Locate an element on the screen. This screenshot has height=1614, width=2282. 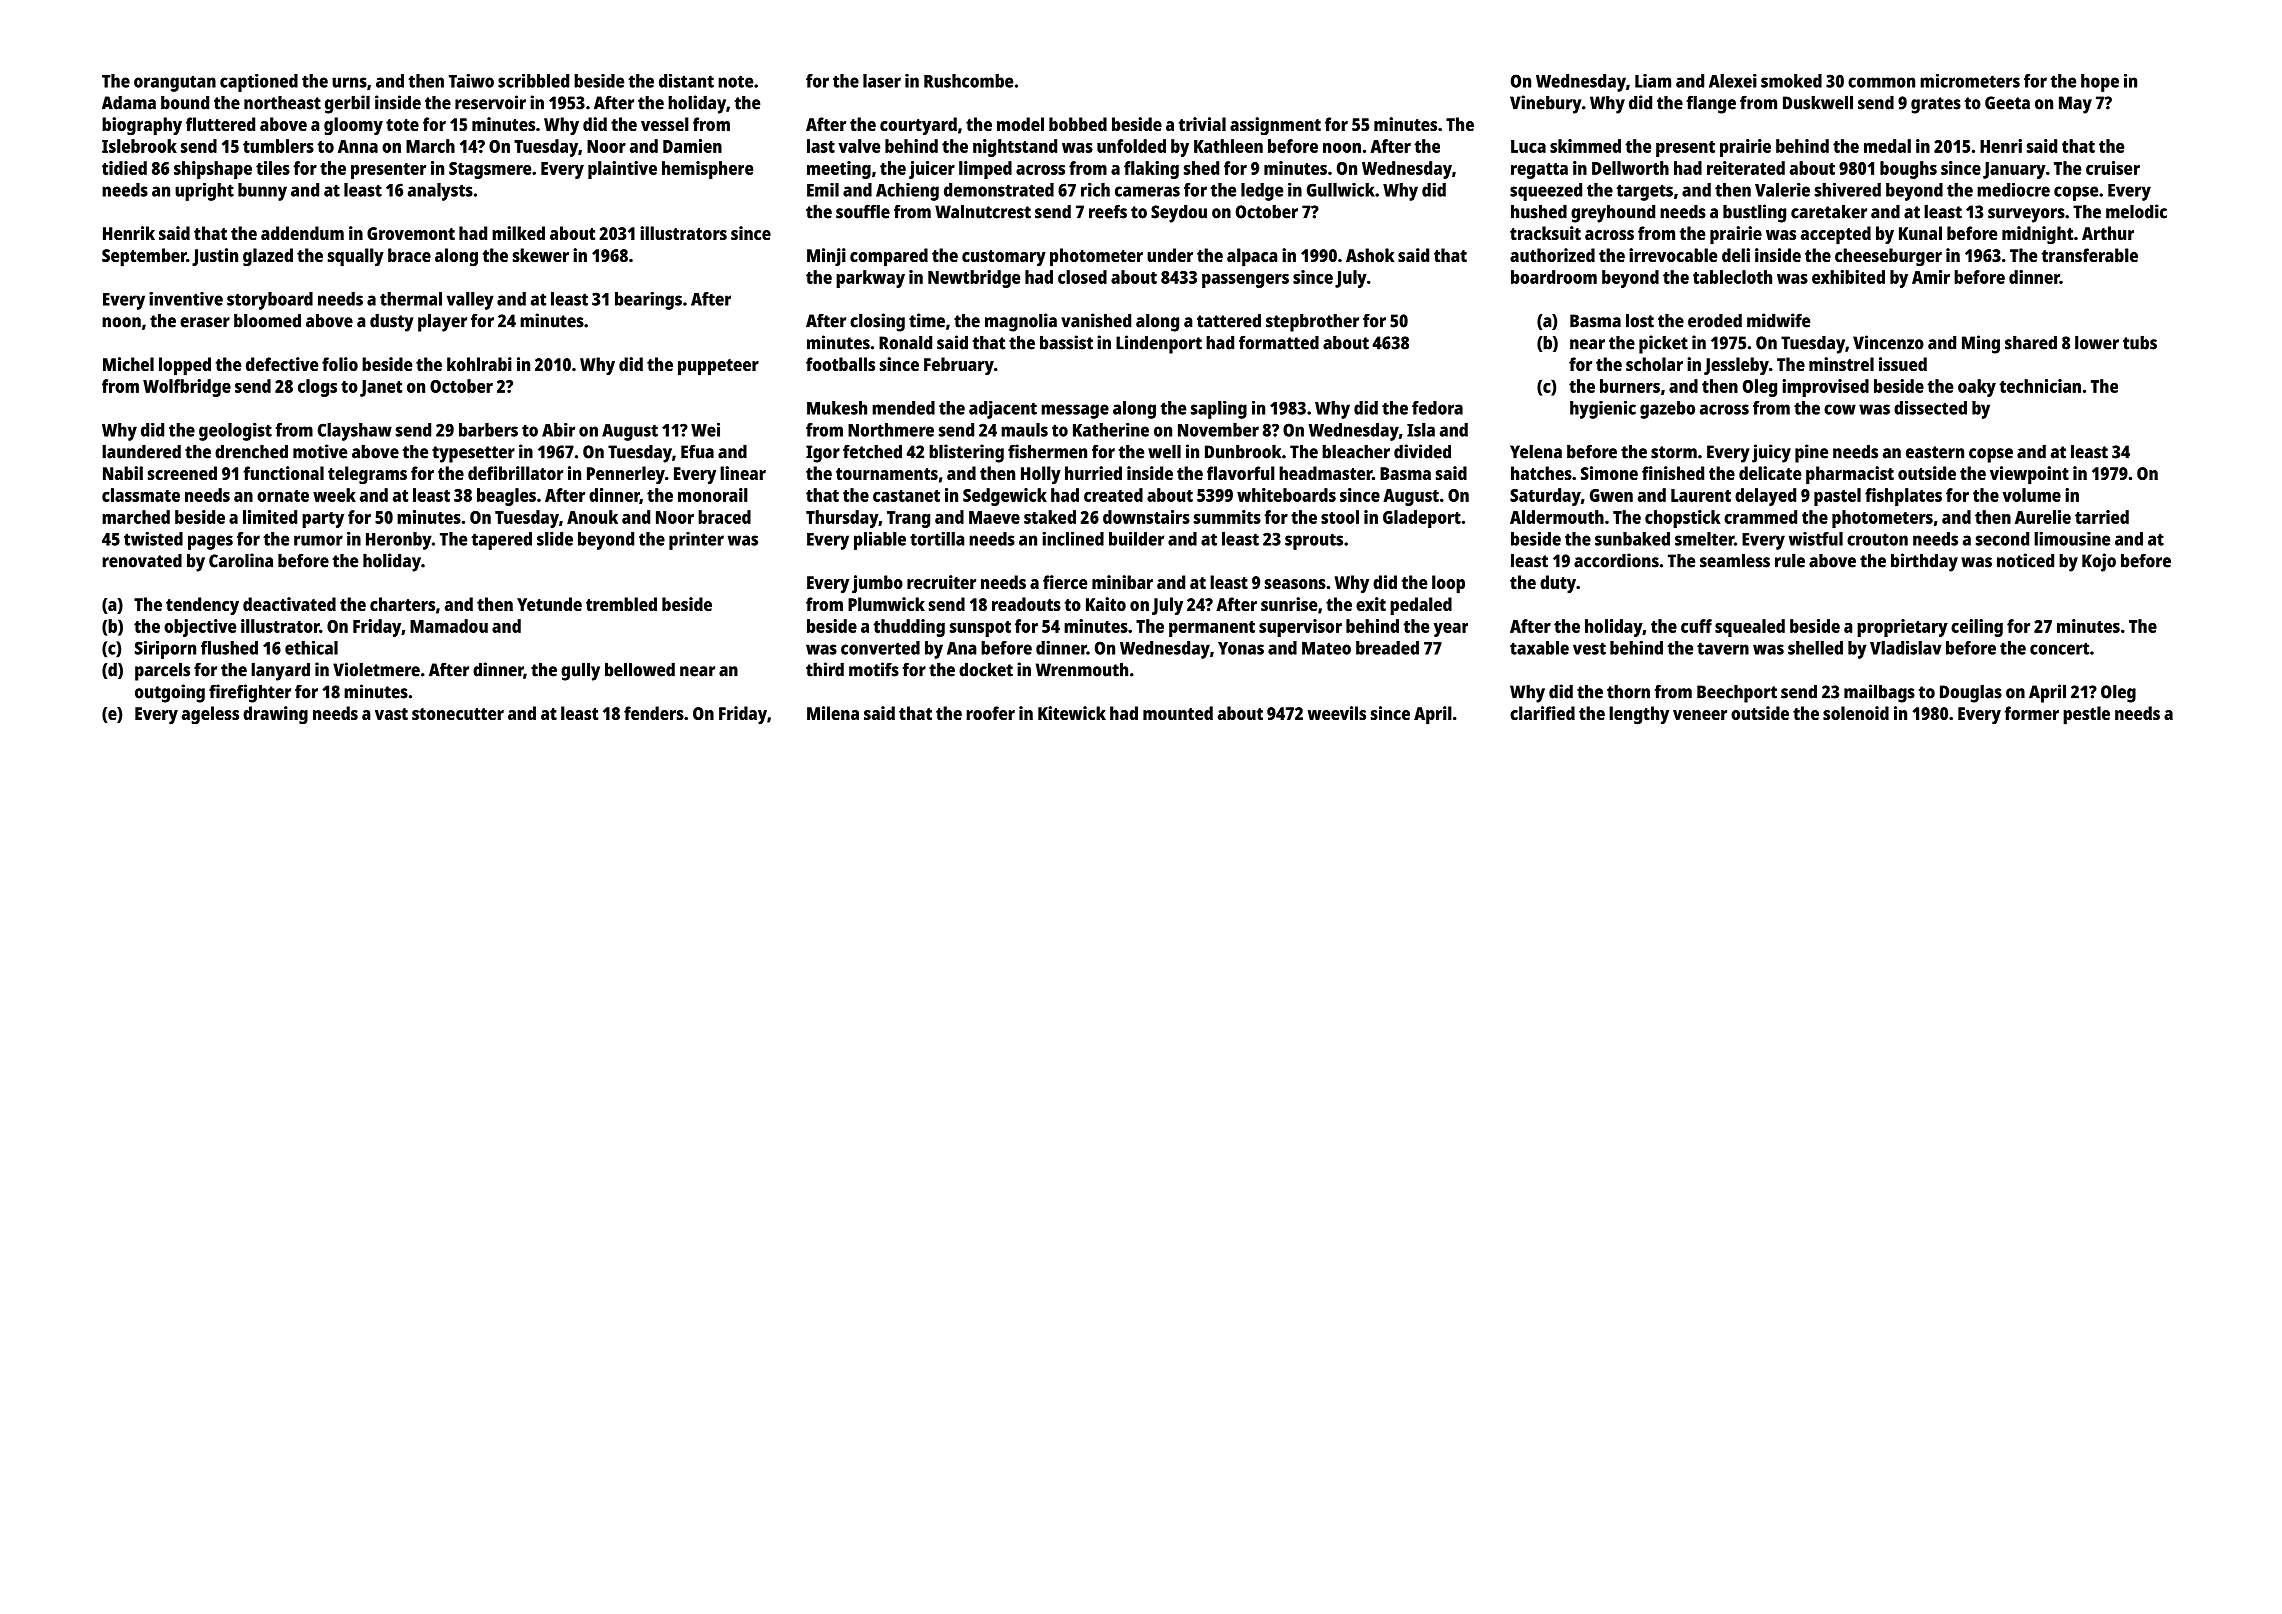
player is located at coordinates (442, 323).
